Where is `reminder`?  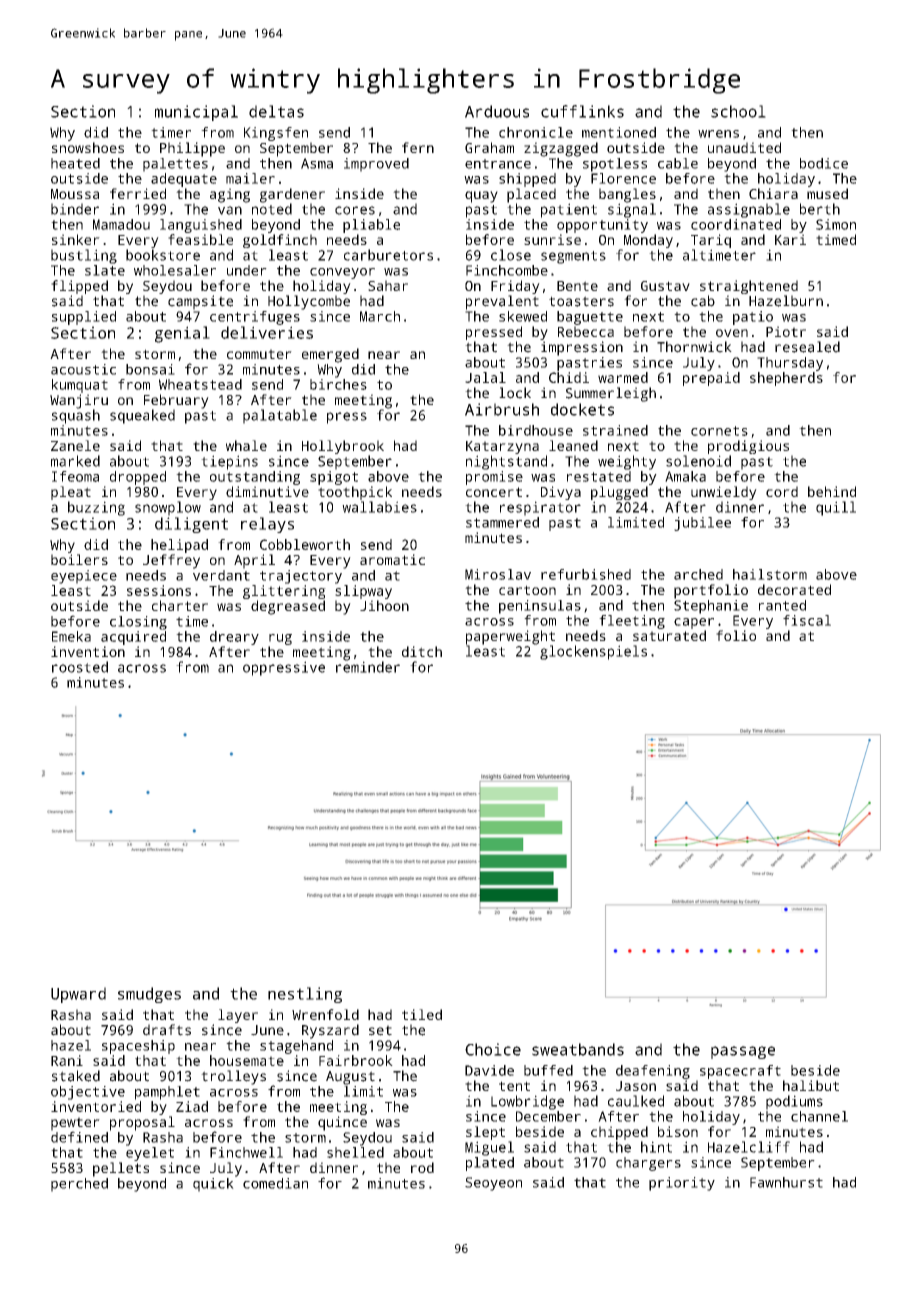 reminder is located at coordinates (368, 667).
